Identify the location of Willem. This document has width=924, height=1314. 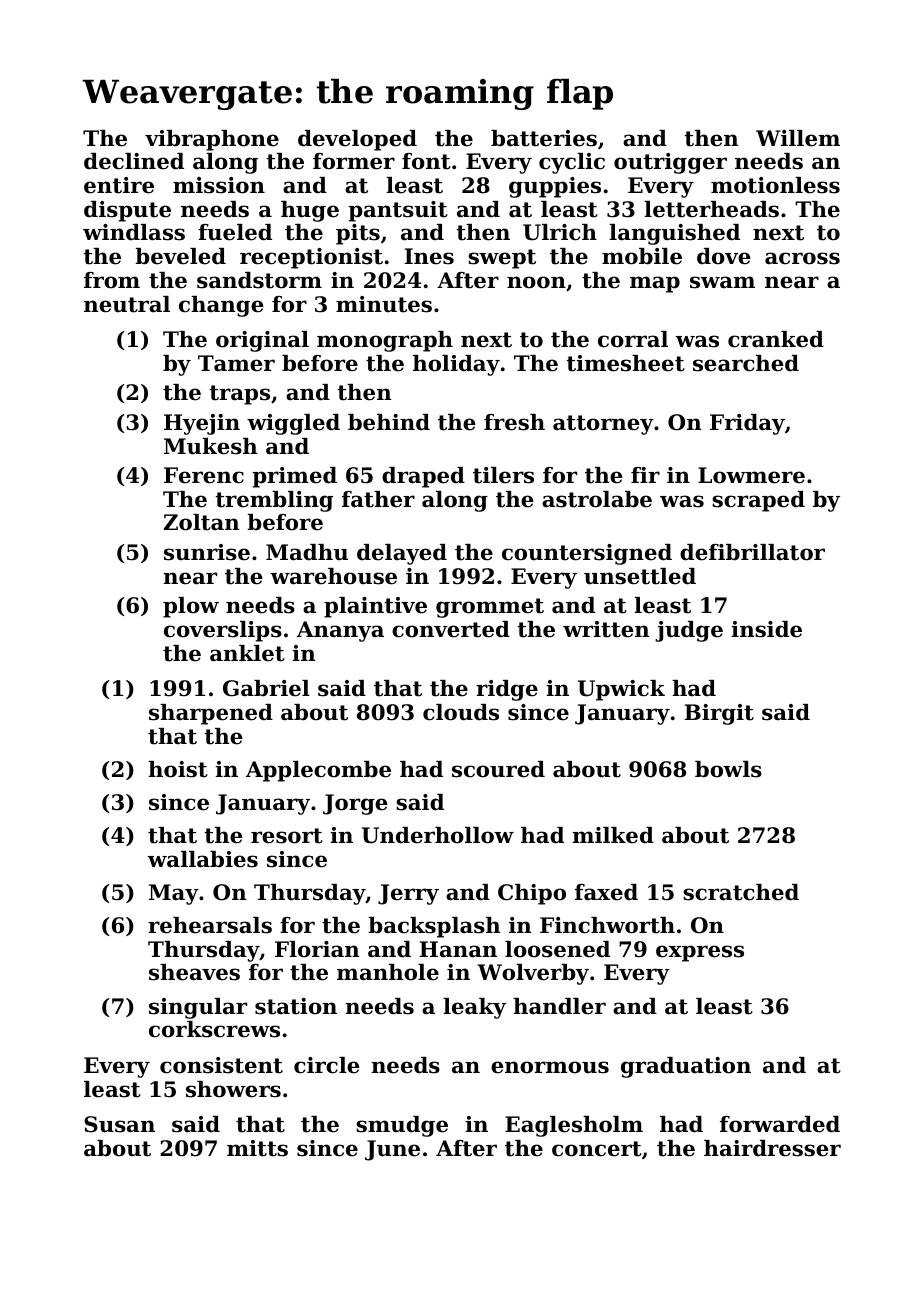
(798, 138).
